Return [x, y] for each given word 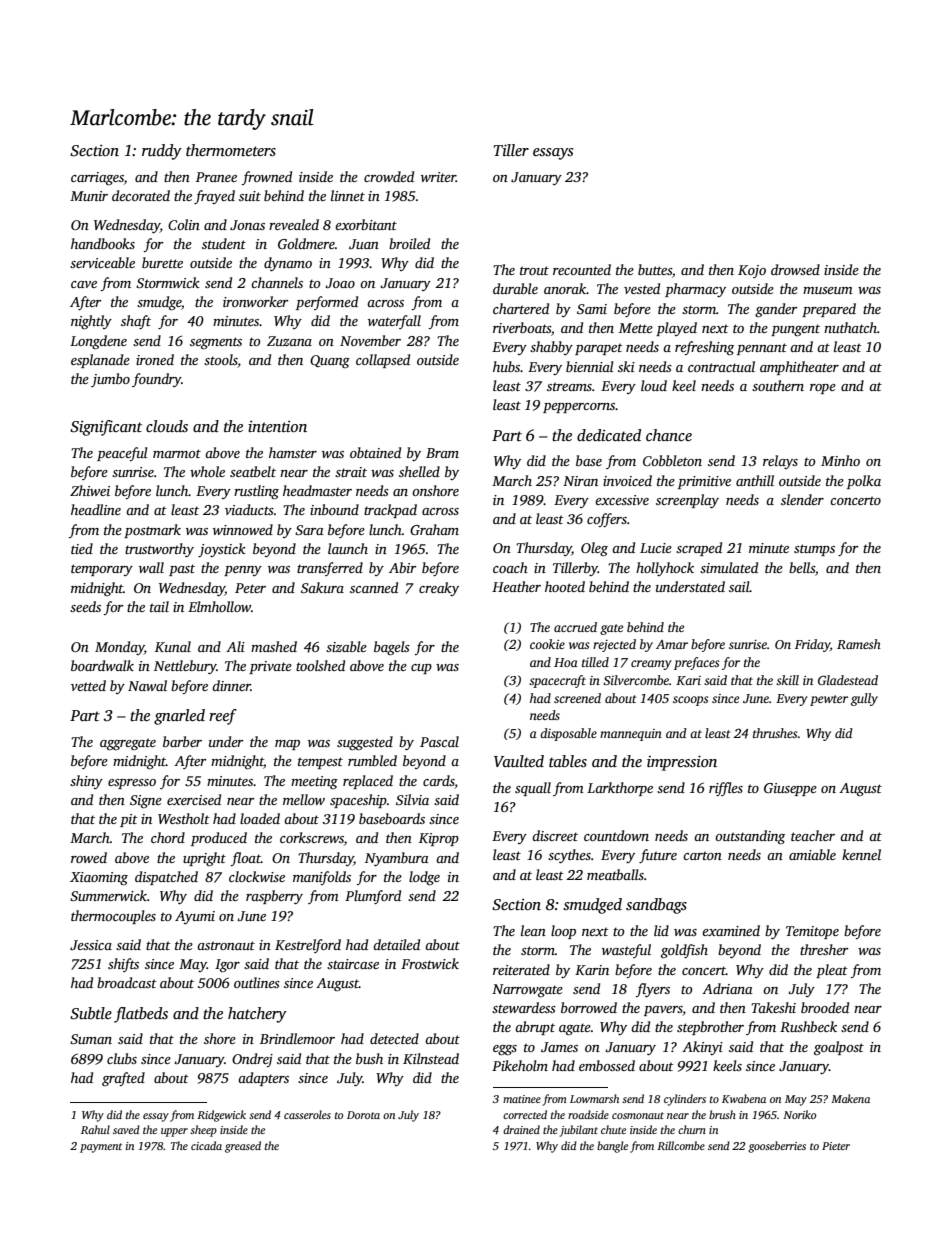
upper [174, 1132]
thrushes [775, 733]
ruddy [162, 152]
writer [438, 177]
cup [421, 669]
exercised [194, 799]
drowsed [795, 269]
